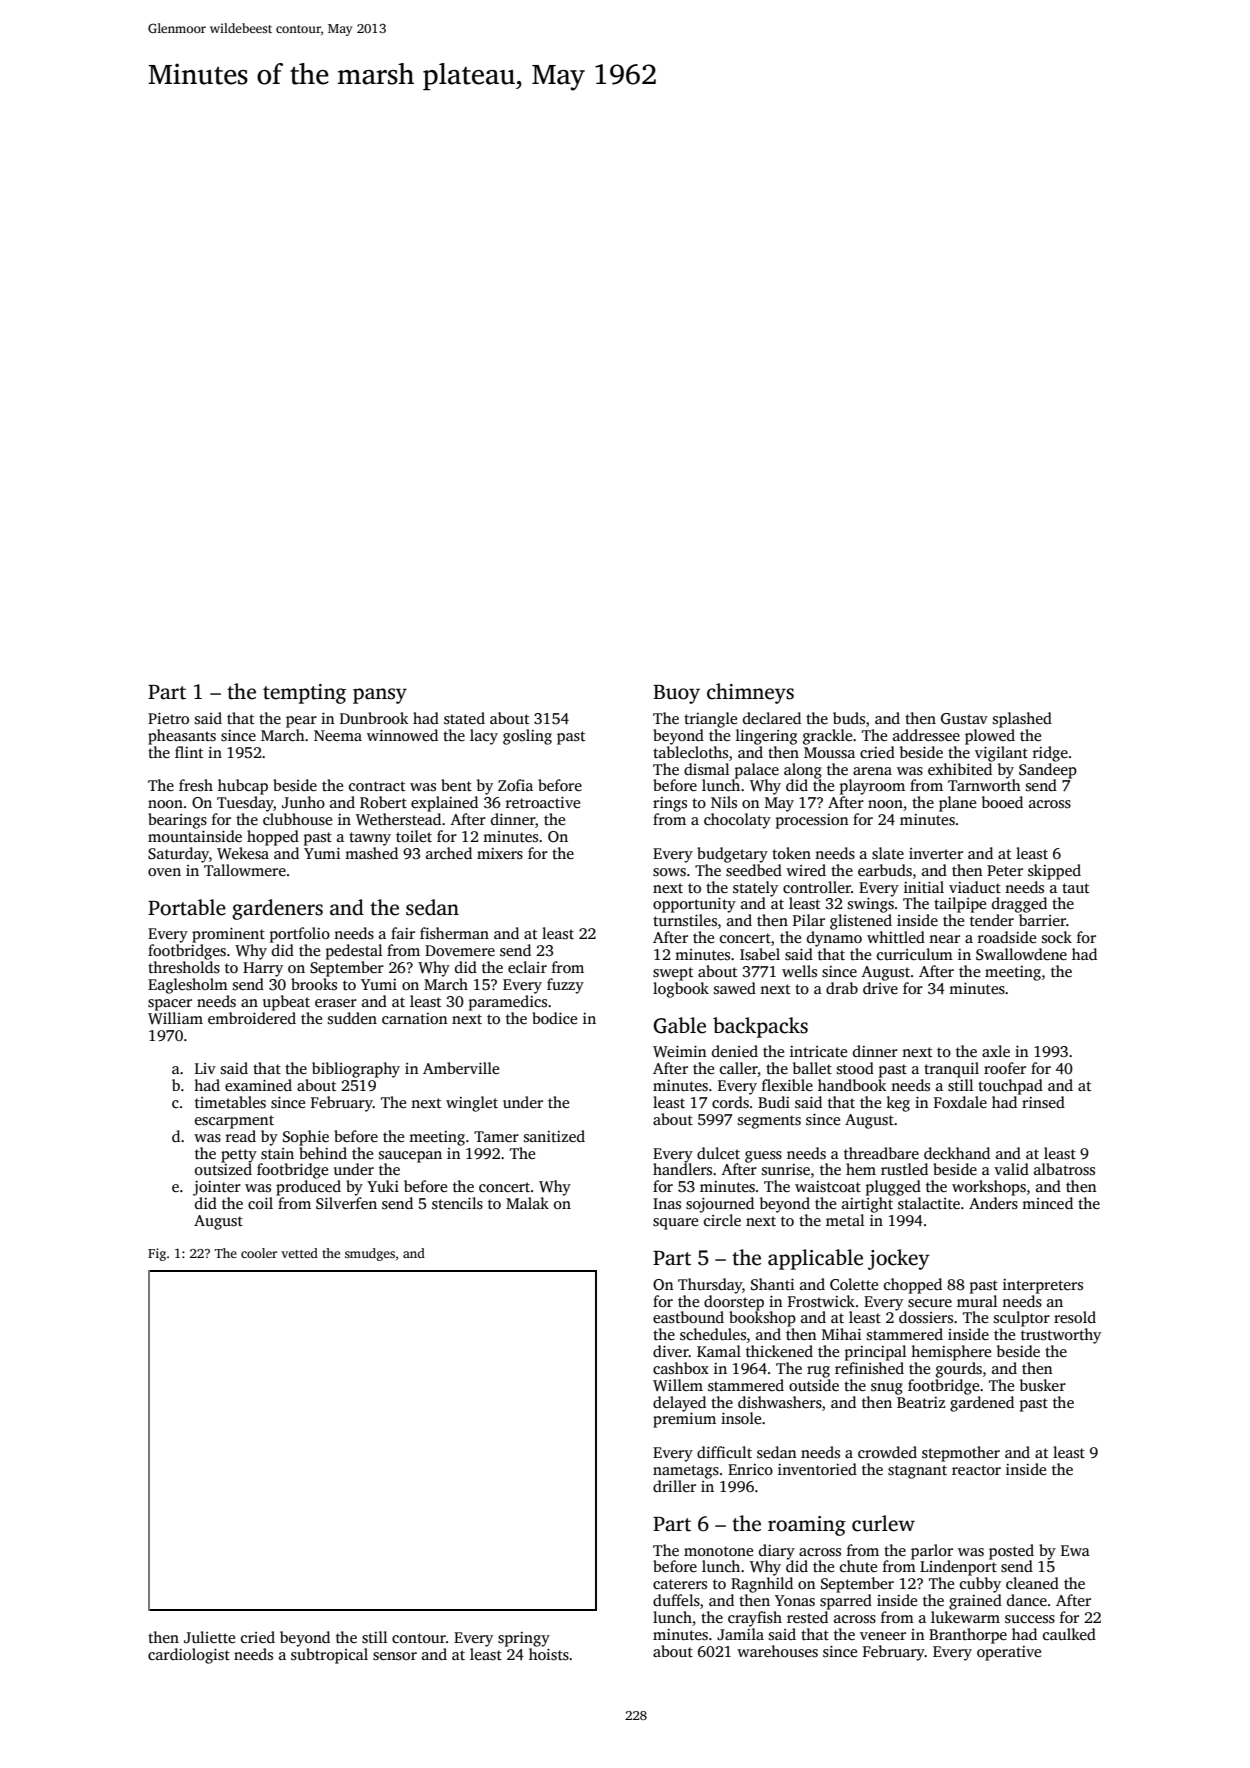  I want to click on driller, so click(674, 1486).
